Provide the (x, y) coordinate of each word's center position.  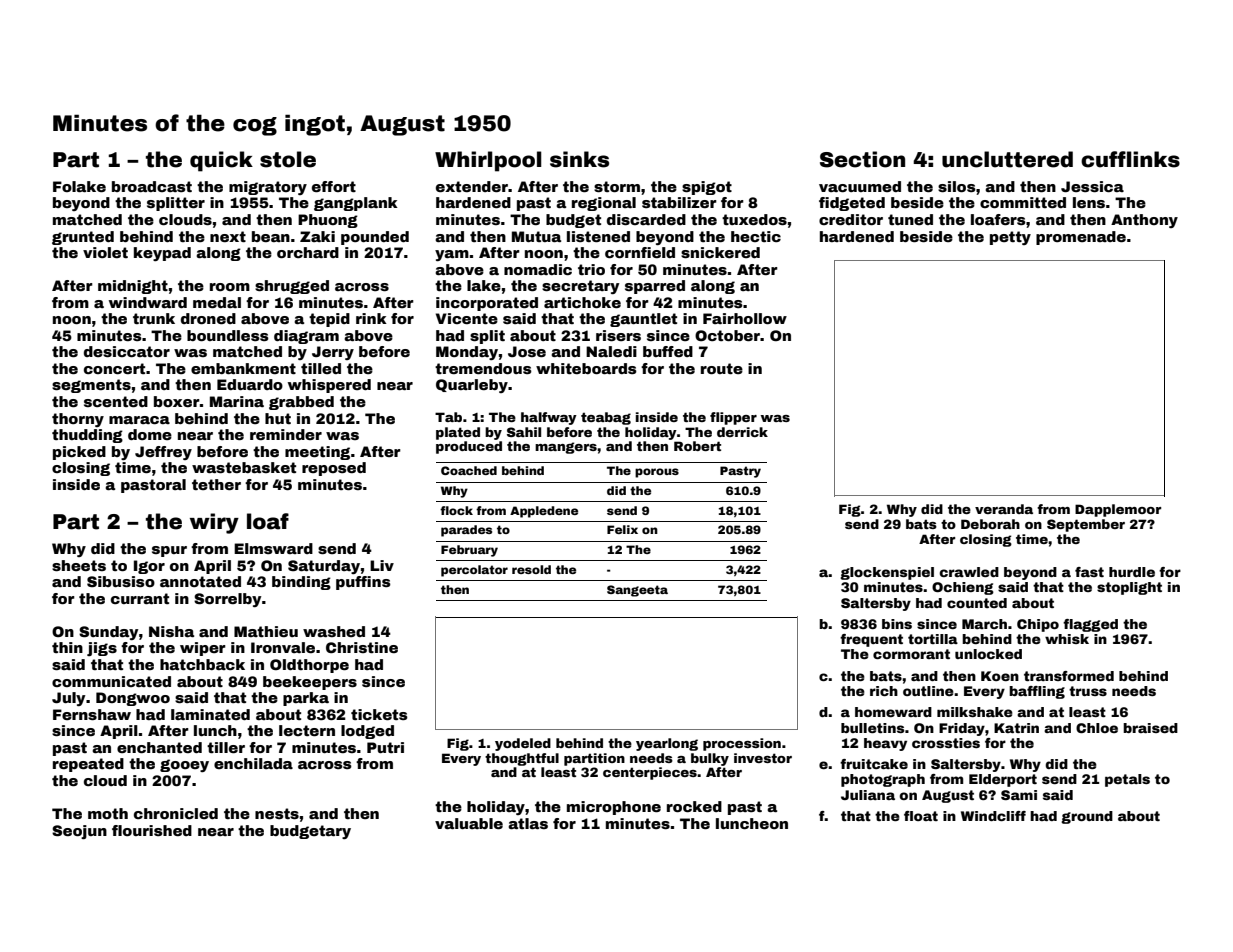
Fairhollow (745, 318)
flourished (152, 830)
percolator (474, 571)
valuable (469, 823)
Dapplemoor (1118, 510)
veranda (1004, 509)
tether (216, 484)
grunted (83, 238)
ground (1087, 817)
